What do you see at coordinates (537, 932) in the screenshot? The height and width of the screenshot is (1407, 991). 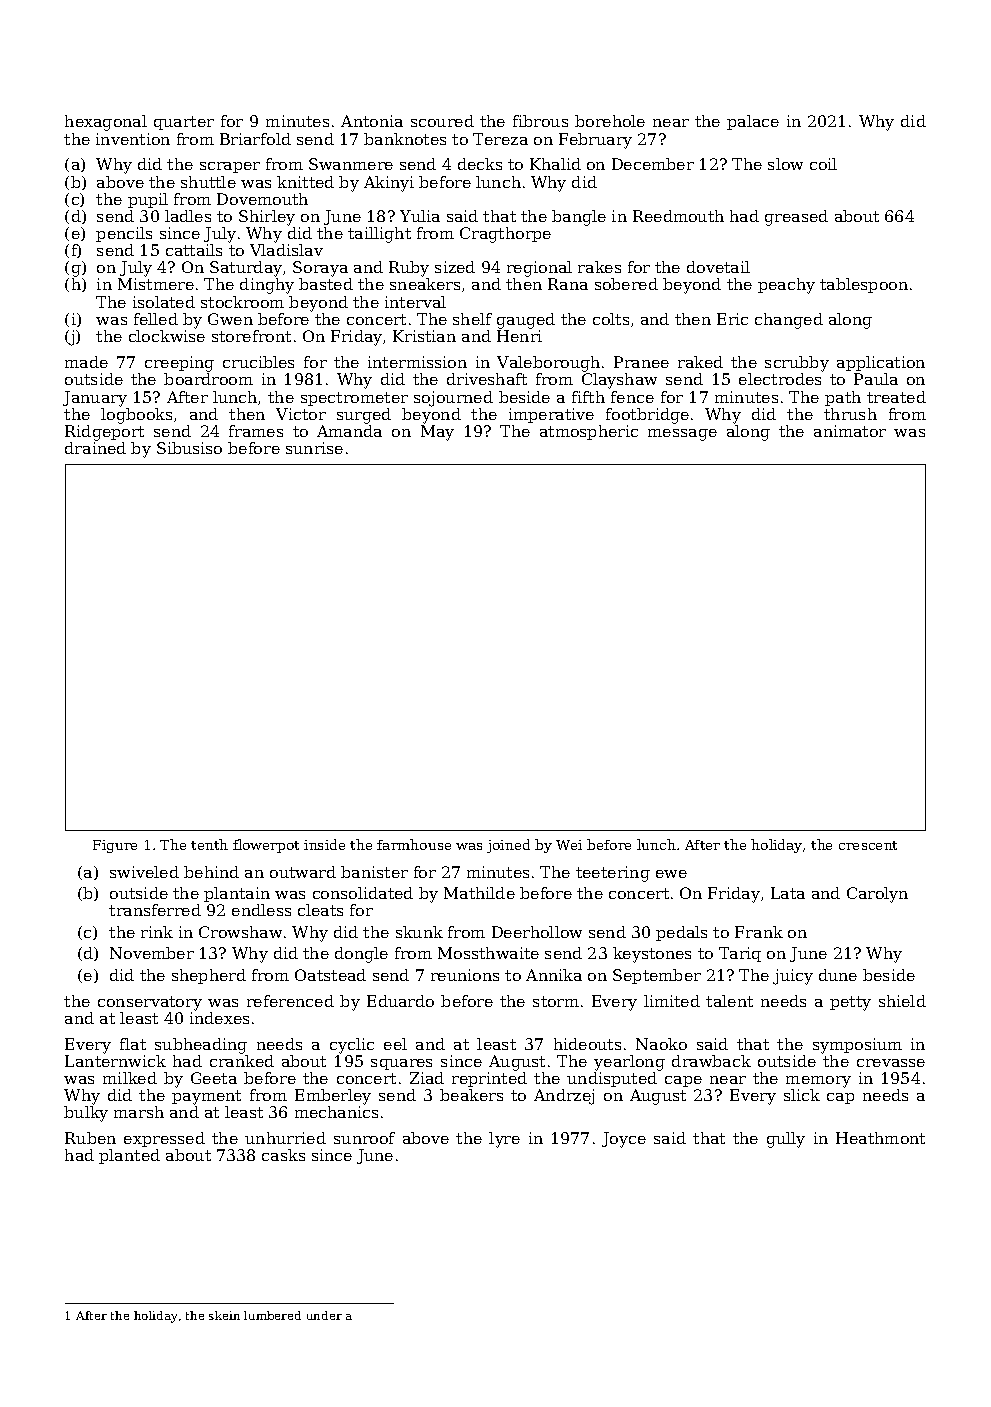 I see `Deerhollow` at bounding box center [537, 932].
